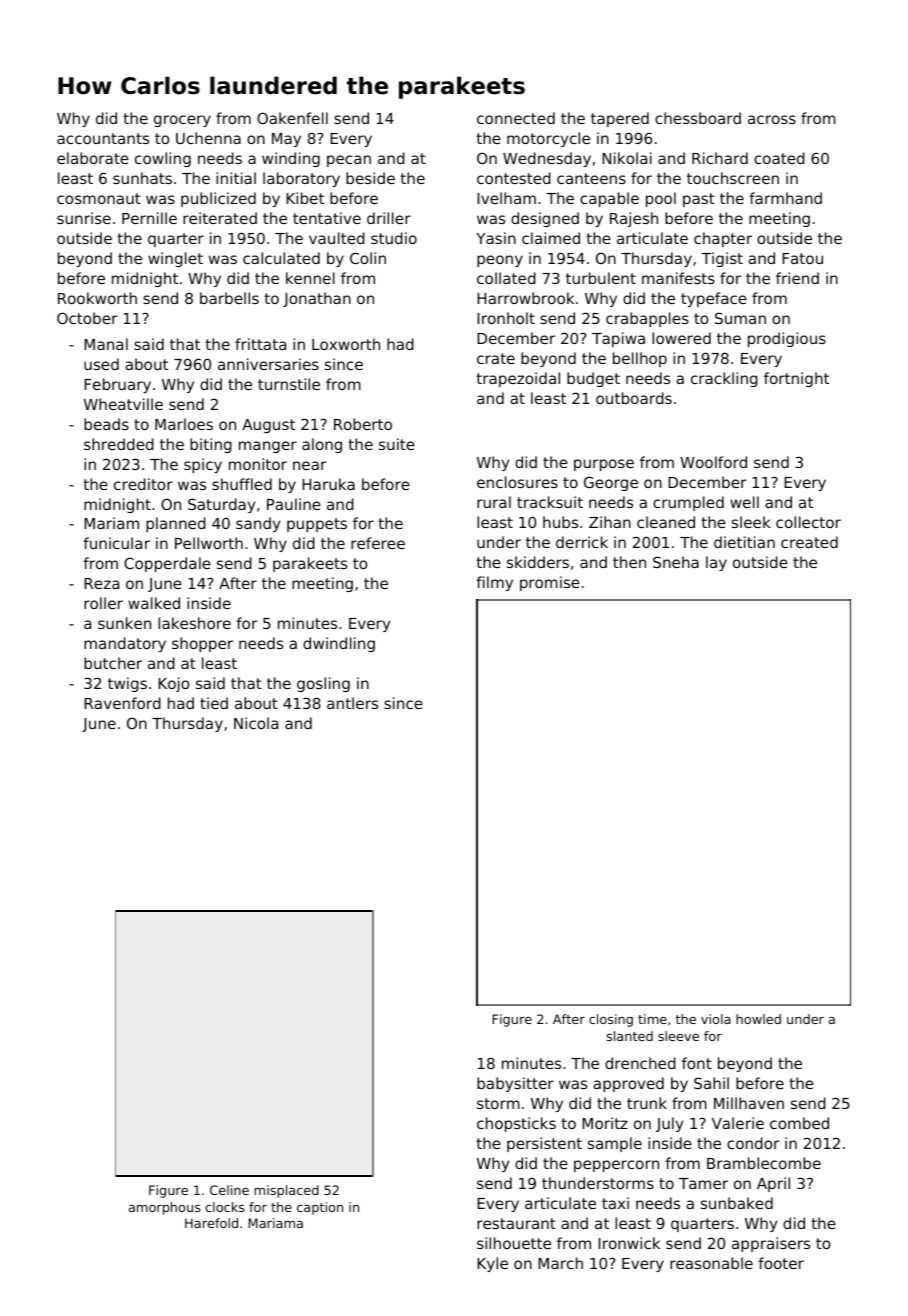 This page has width=908, height=1316. I want to click on elaborate, so click(93, 158).
